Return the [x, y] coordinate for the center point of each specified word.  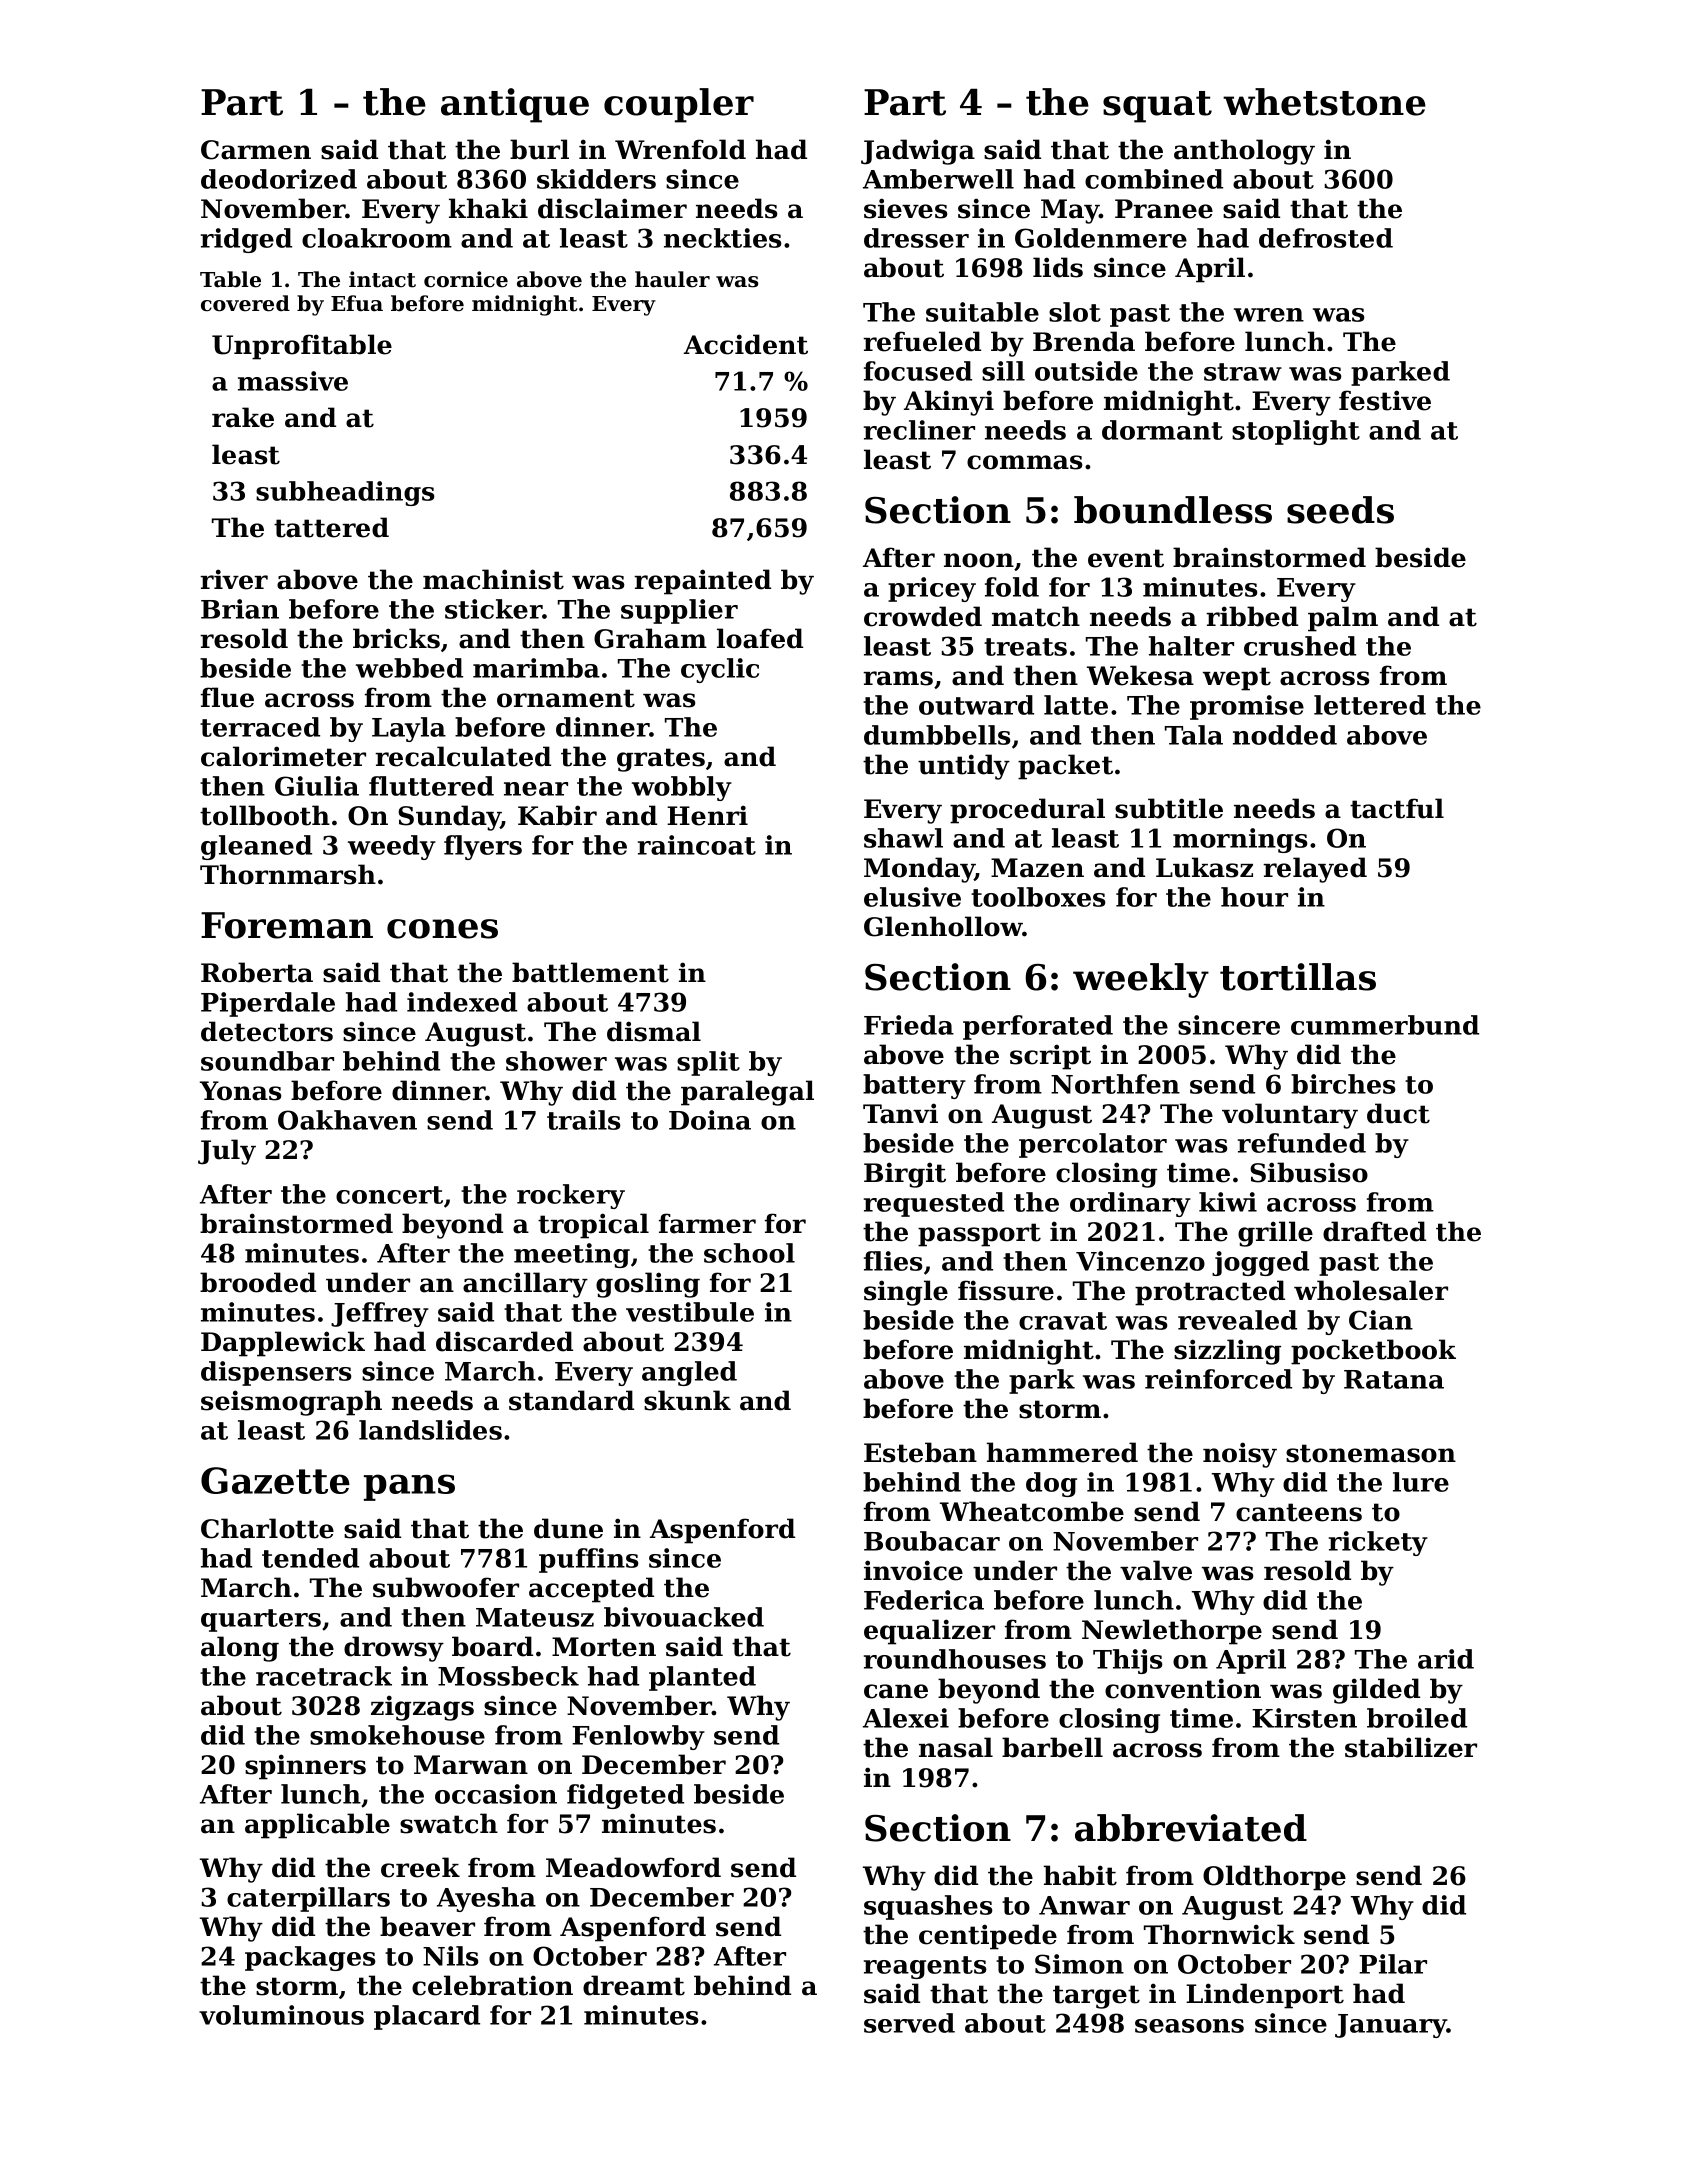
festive [1385, 400]
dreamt [634, 1985]
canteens [1299, 1512]
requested [934, 1204]
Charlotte [267, 1528]
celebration [492, 1985]
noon [979, 560]
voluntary [1290, 1116]
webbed [409, 668]
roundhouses [955, 1659]
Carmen [256, 150]
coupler [679, 105]
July [227, 1152]
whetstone [1324, 102]
